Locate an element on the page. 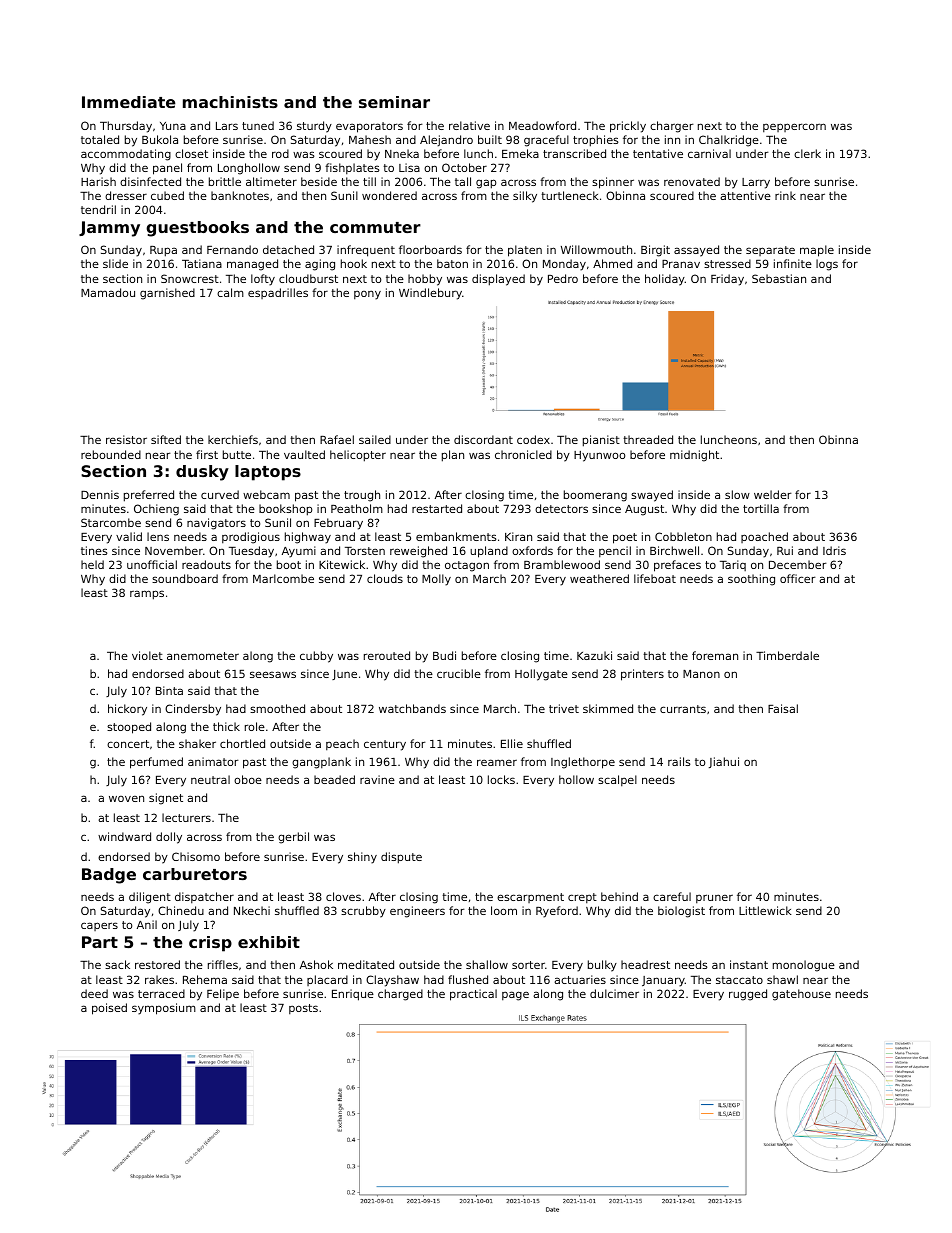 Image resolution: width=952 pixels, height=1233 pixels. totaled is located at coordinates (100, 139).
